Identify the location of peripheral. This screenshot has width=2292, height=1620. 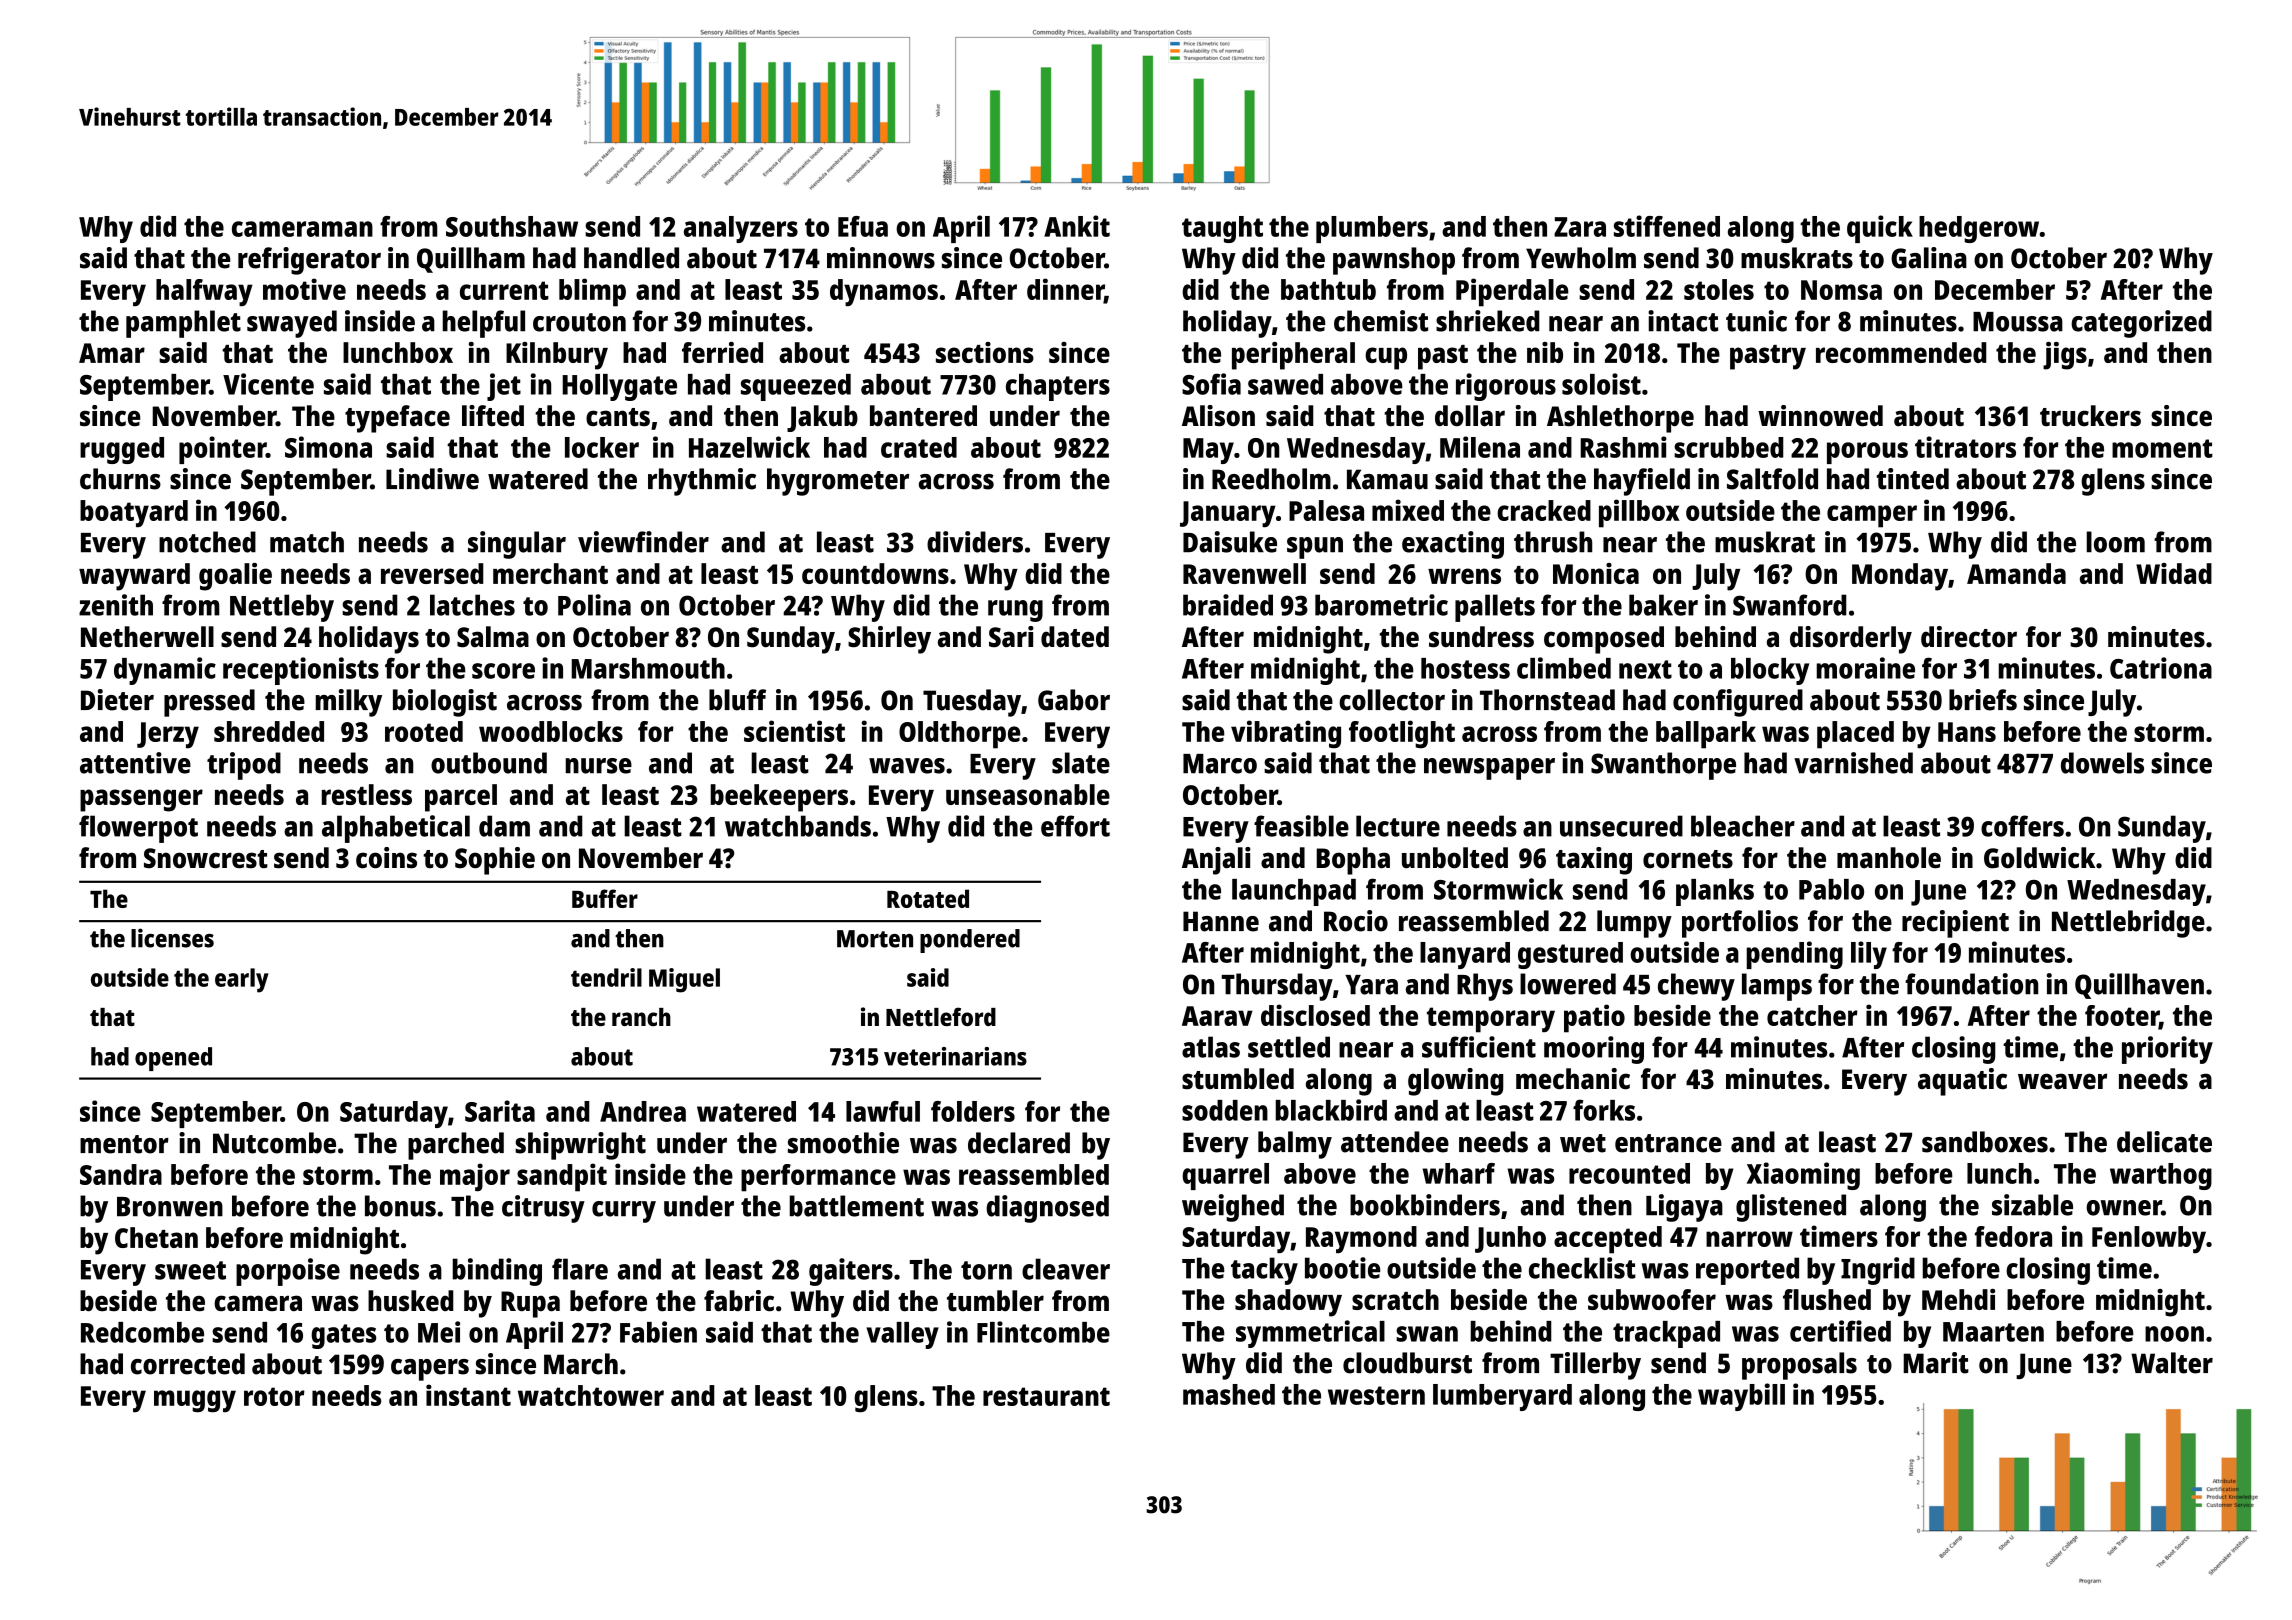
(1293, 356).
